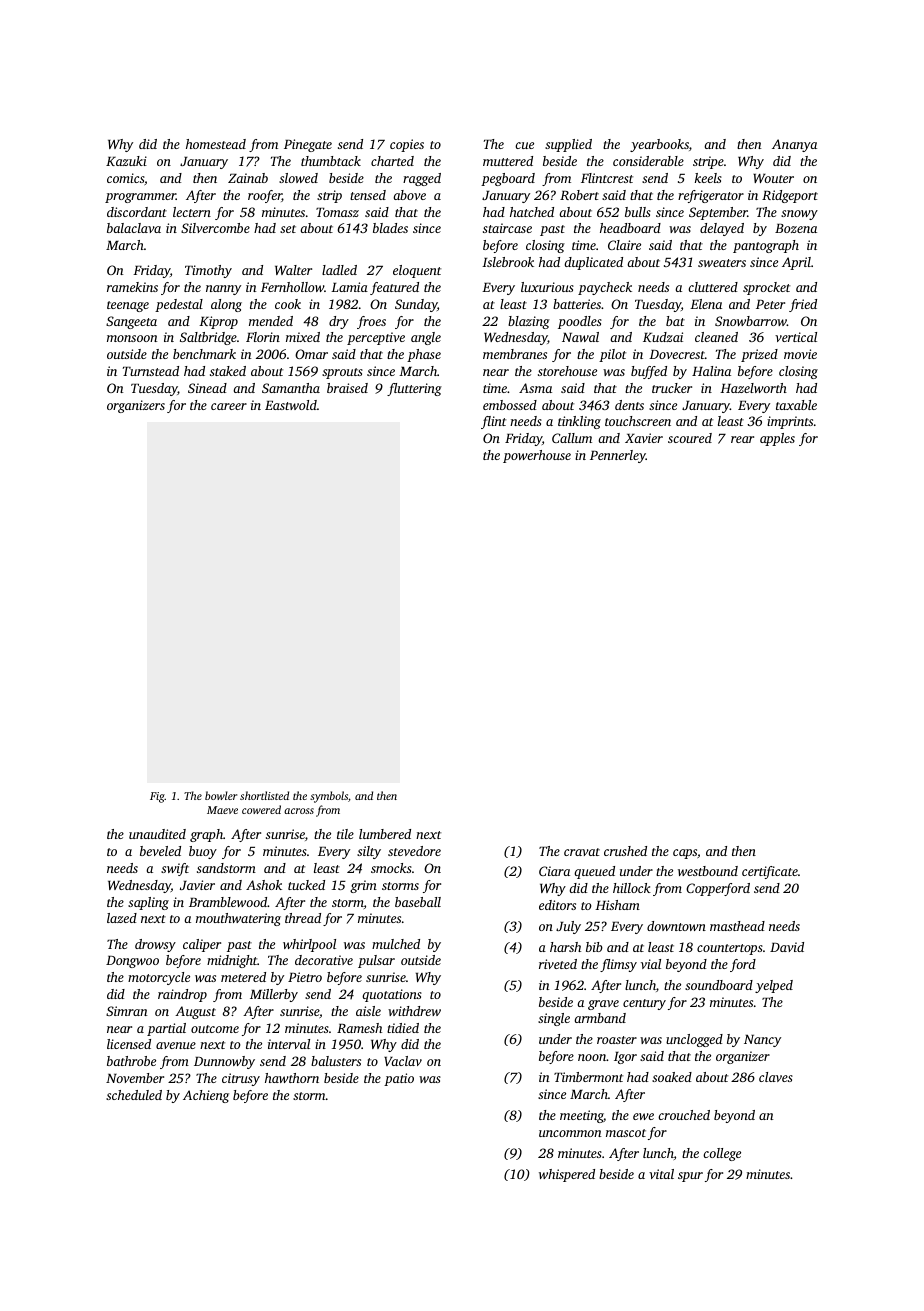 This screenshot has width=924, height=1311. I want to click on bulls, so click(638, 212).
